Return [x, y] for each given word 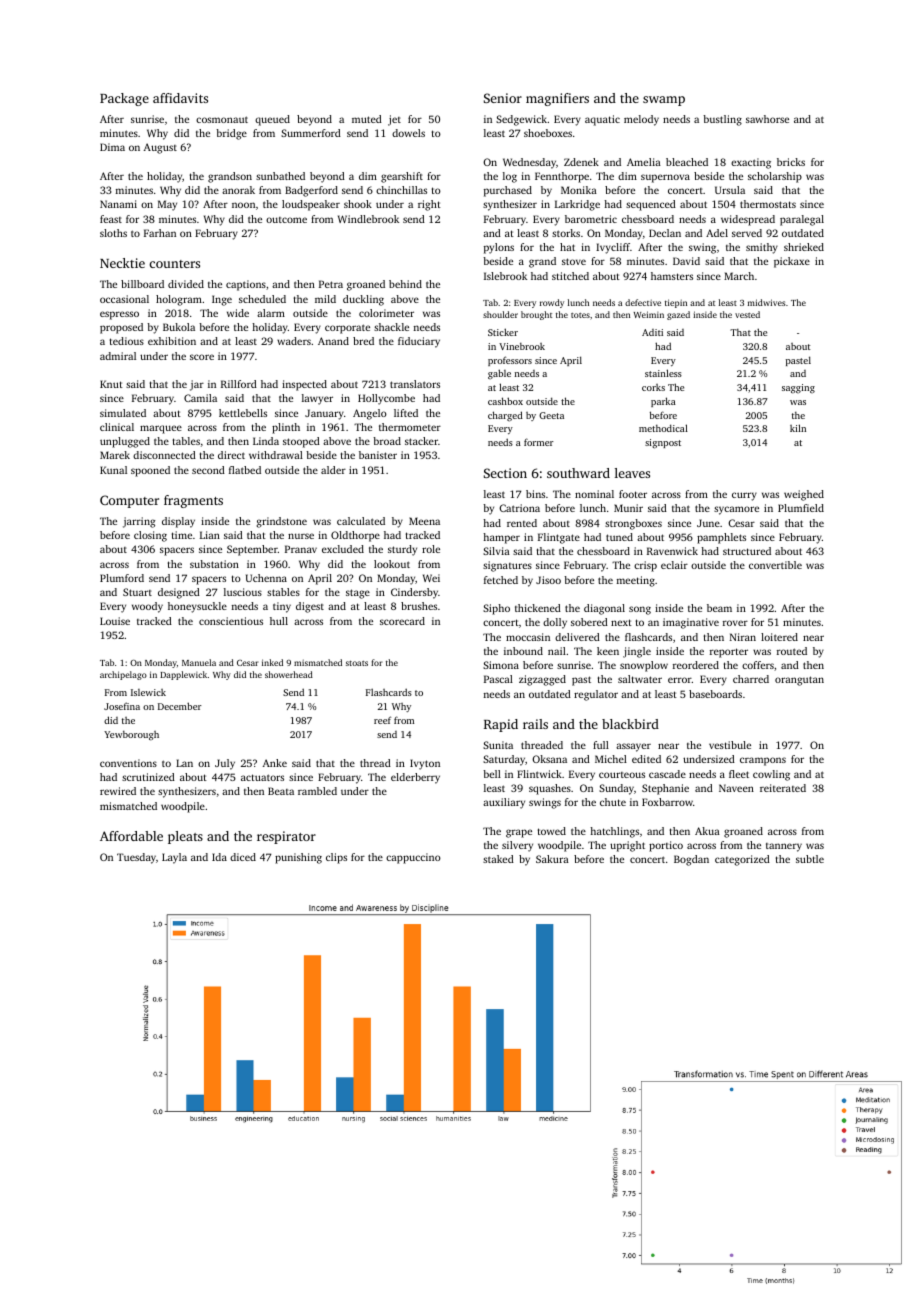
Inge [222, 300]
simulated [123, 413]
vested [747, 314]
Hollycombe [386, 399]
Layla [174, 858]
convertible [775, 565]
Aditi [652, 332]
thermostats [768, 204]
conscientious [231, 621]
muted [367, 119]
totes [580, 315]
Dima [112, 147]
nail [557, 651]
